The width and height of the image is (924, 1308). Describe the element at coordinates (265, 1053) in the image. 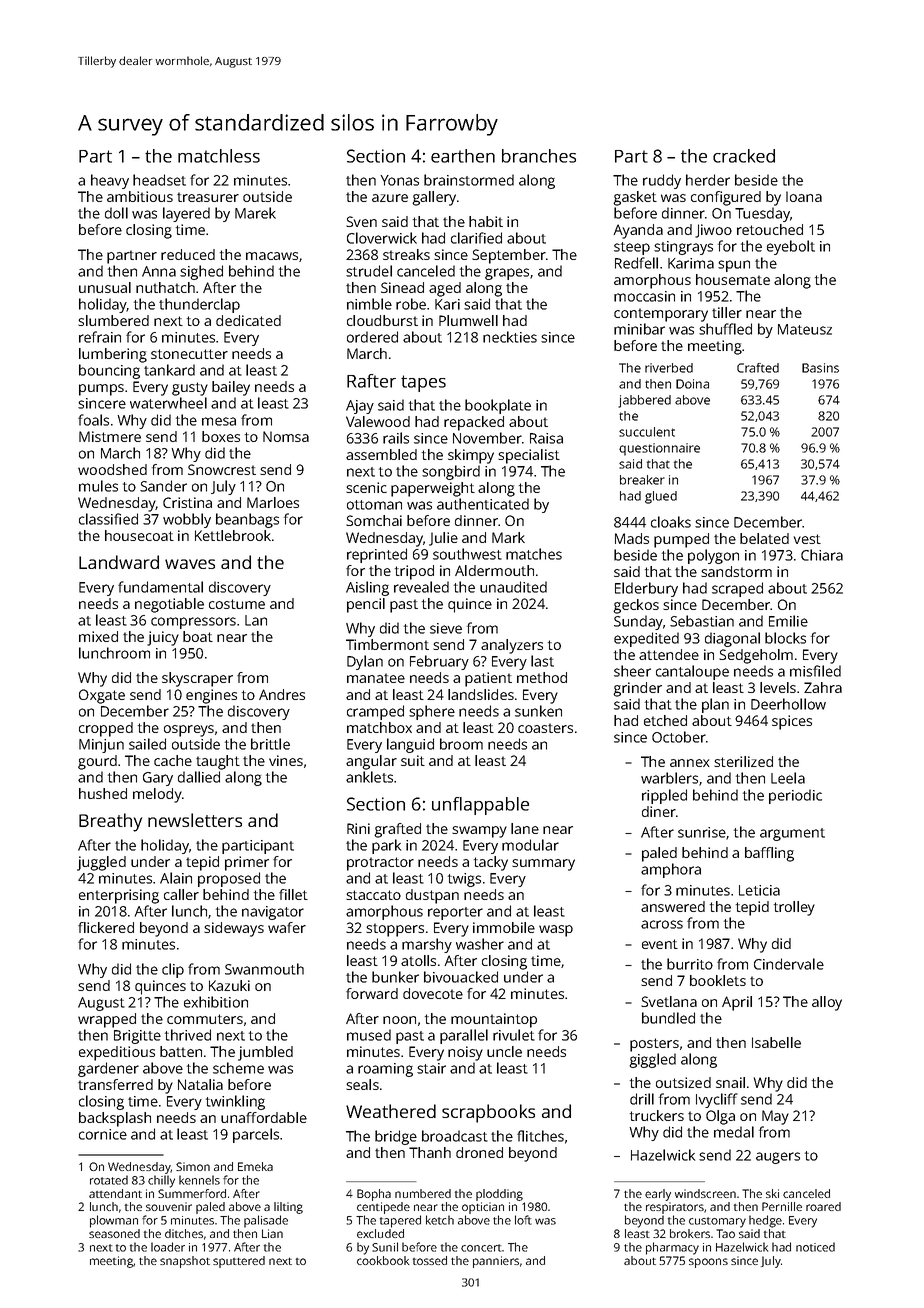

I see `jumbled` at that location.
